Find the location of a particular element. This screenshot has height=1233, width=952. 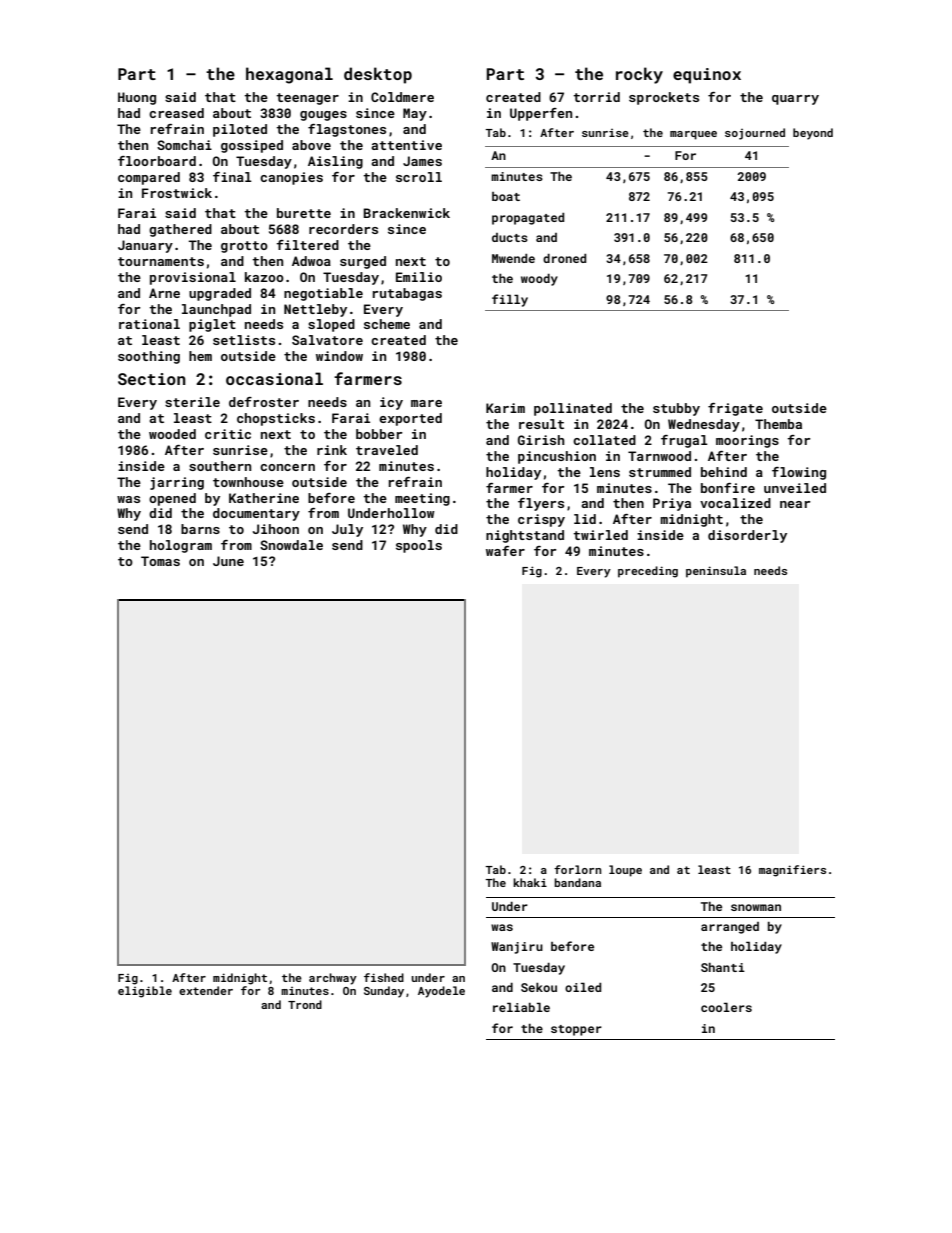

boat is located at coordinates (506, 196).
